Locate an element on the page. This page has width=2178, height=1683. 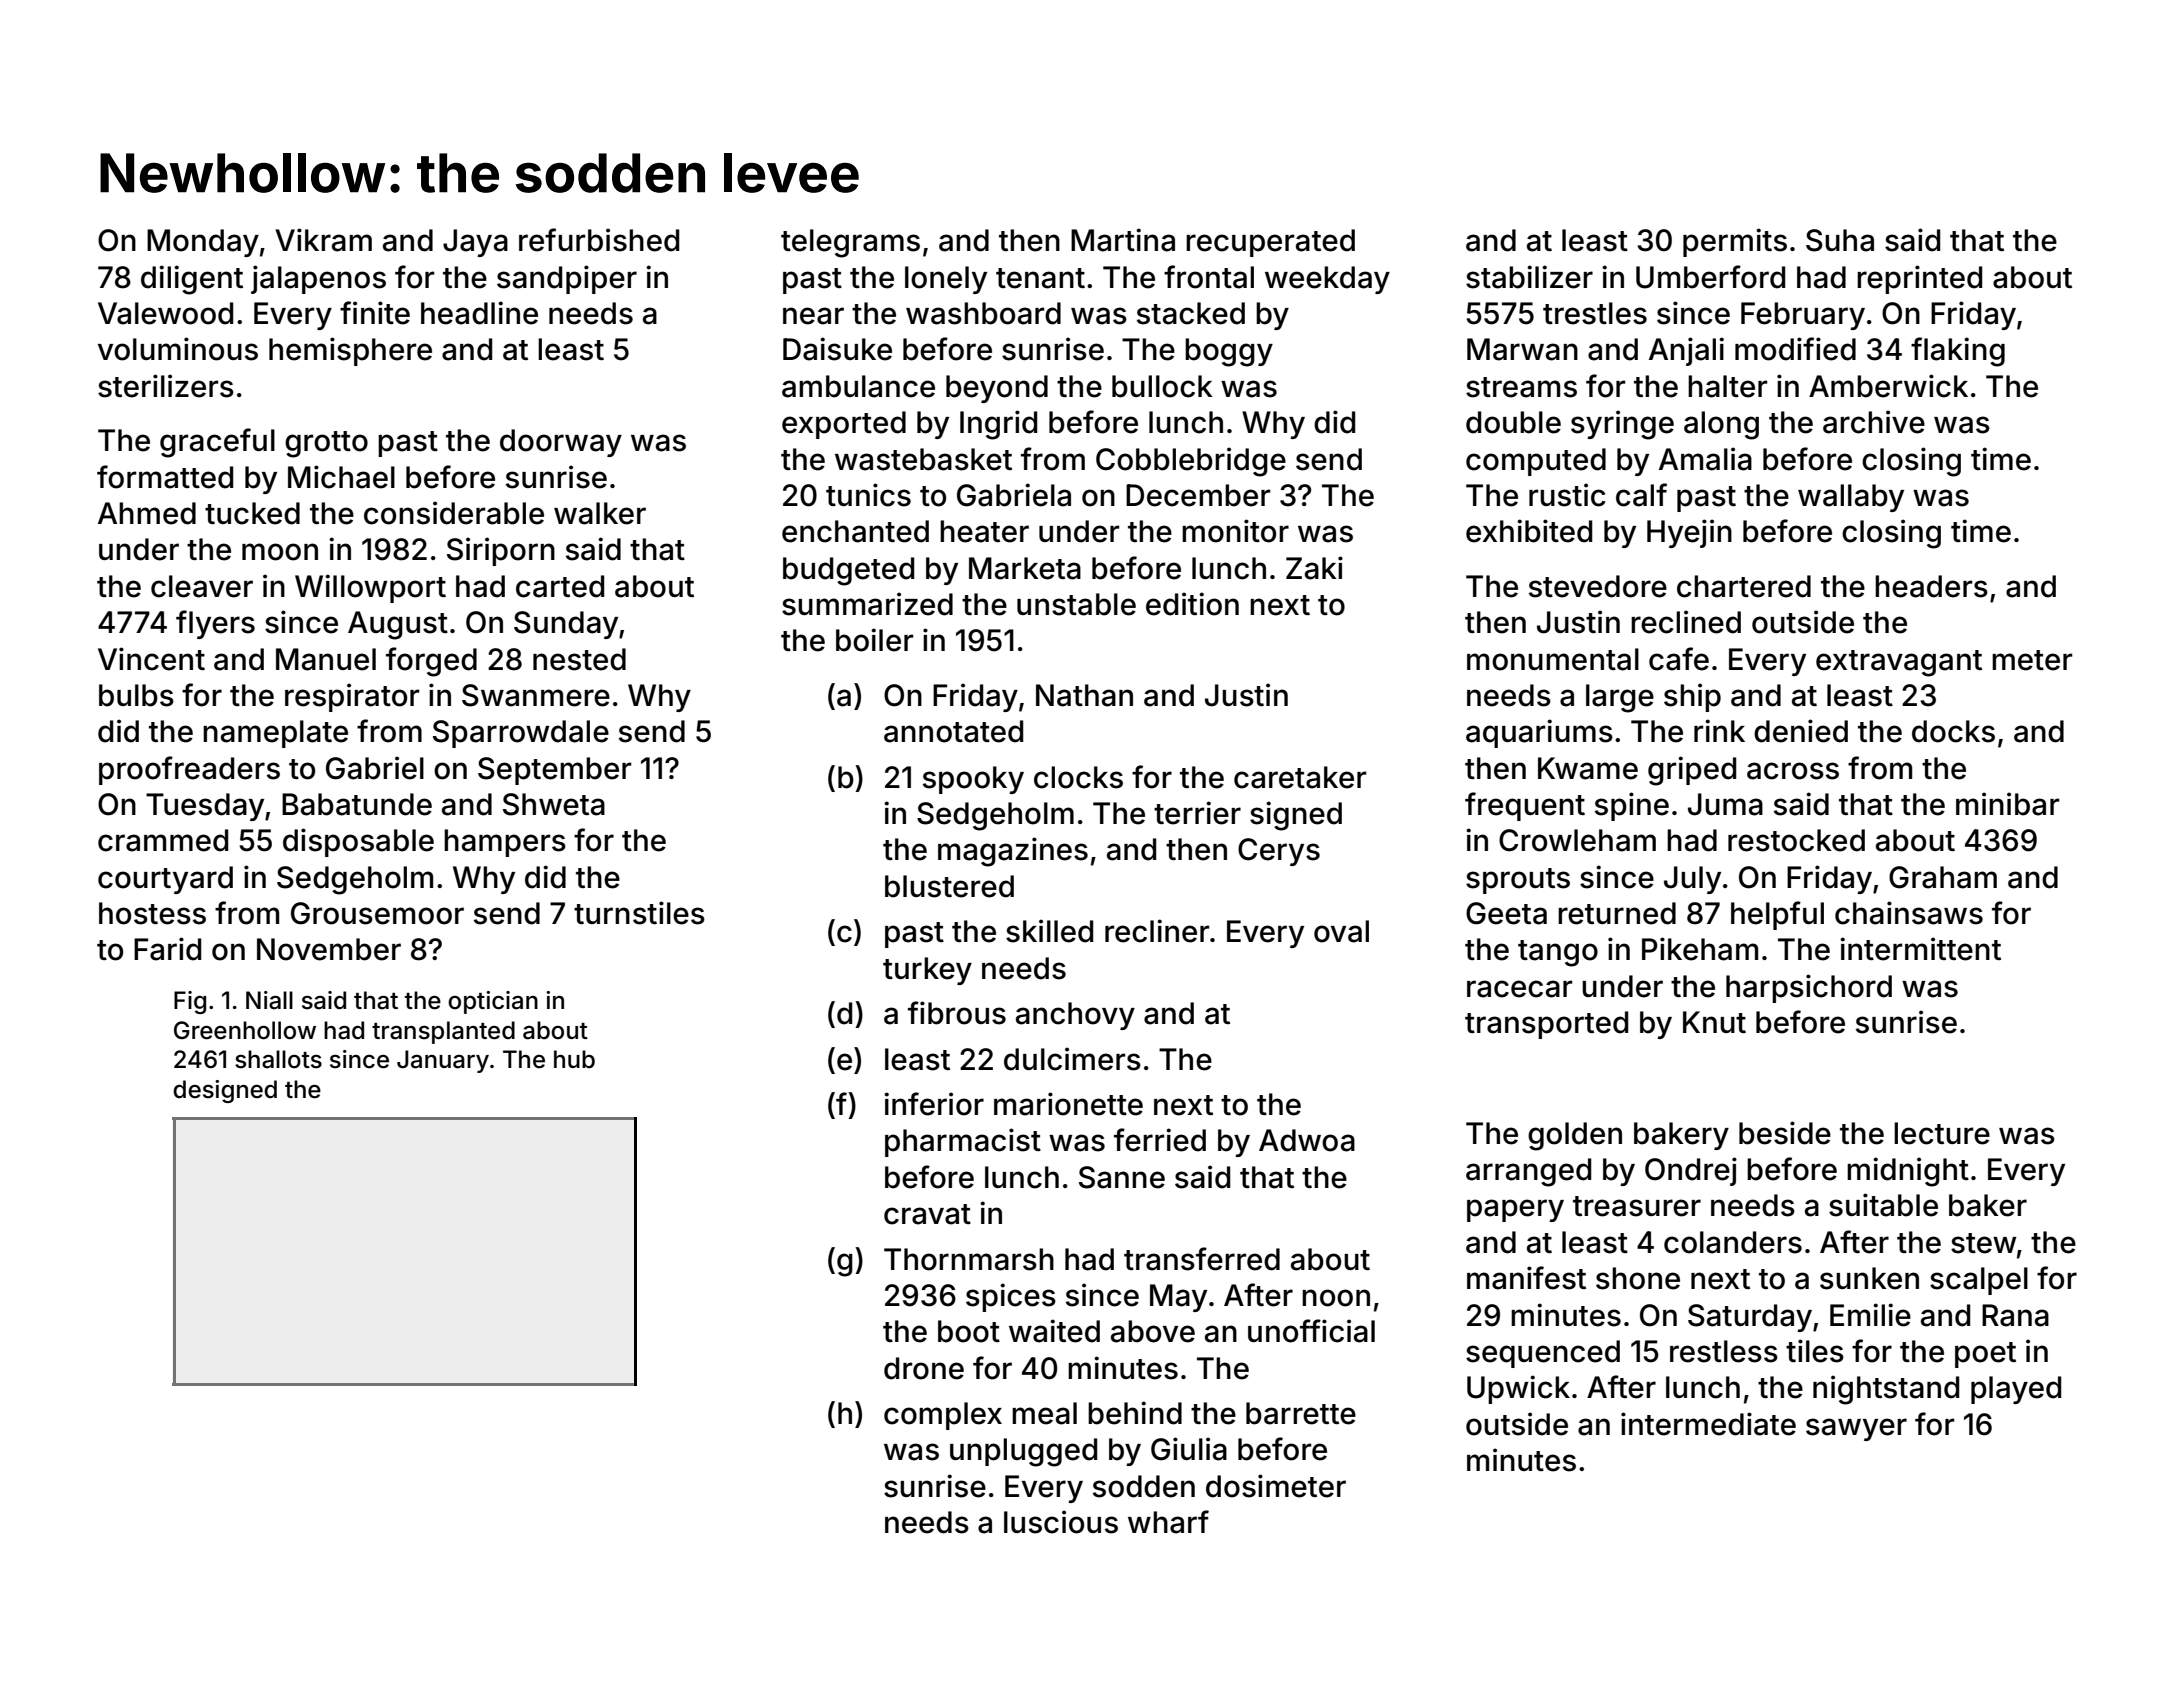
hampers is located at coordinates (505, 843).
